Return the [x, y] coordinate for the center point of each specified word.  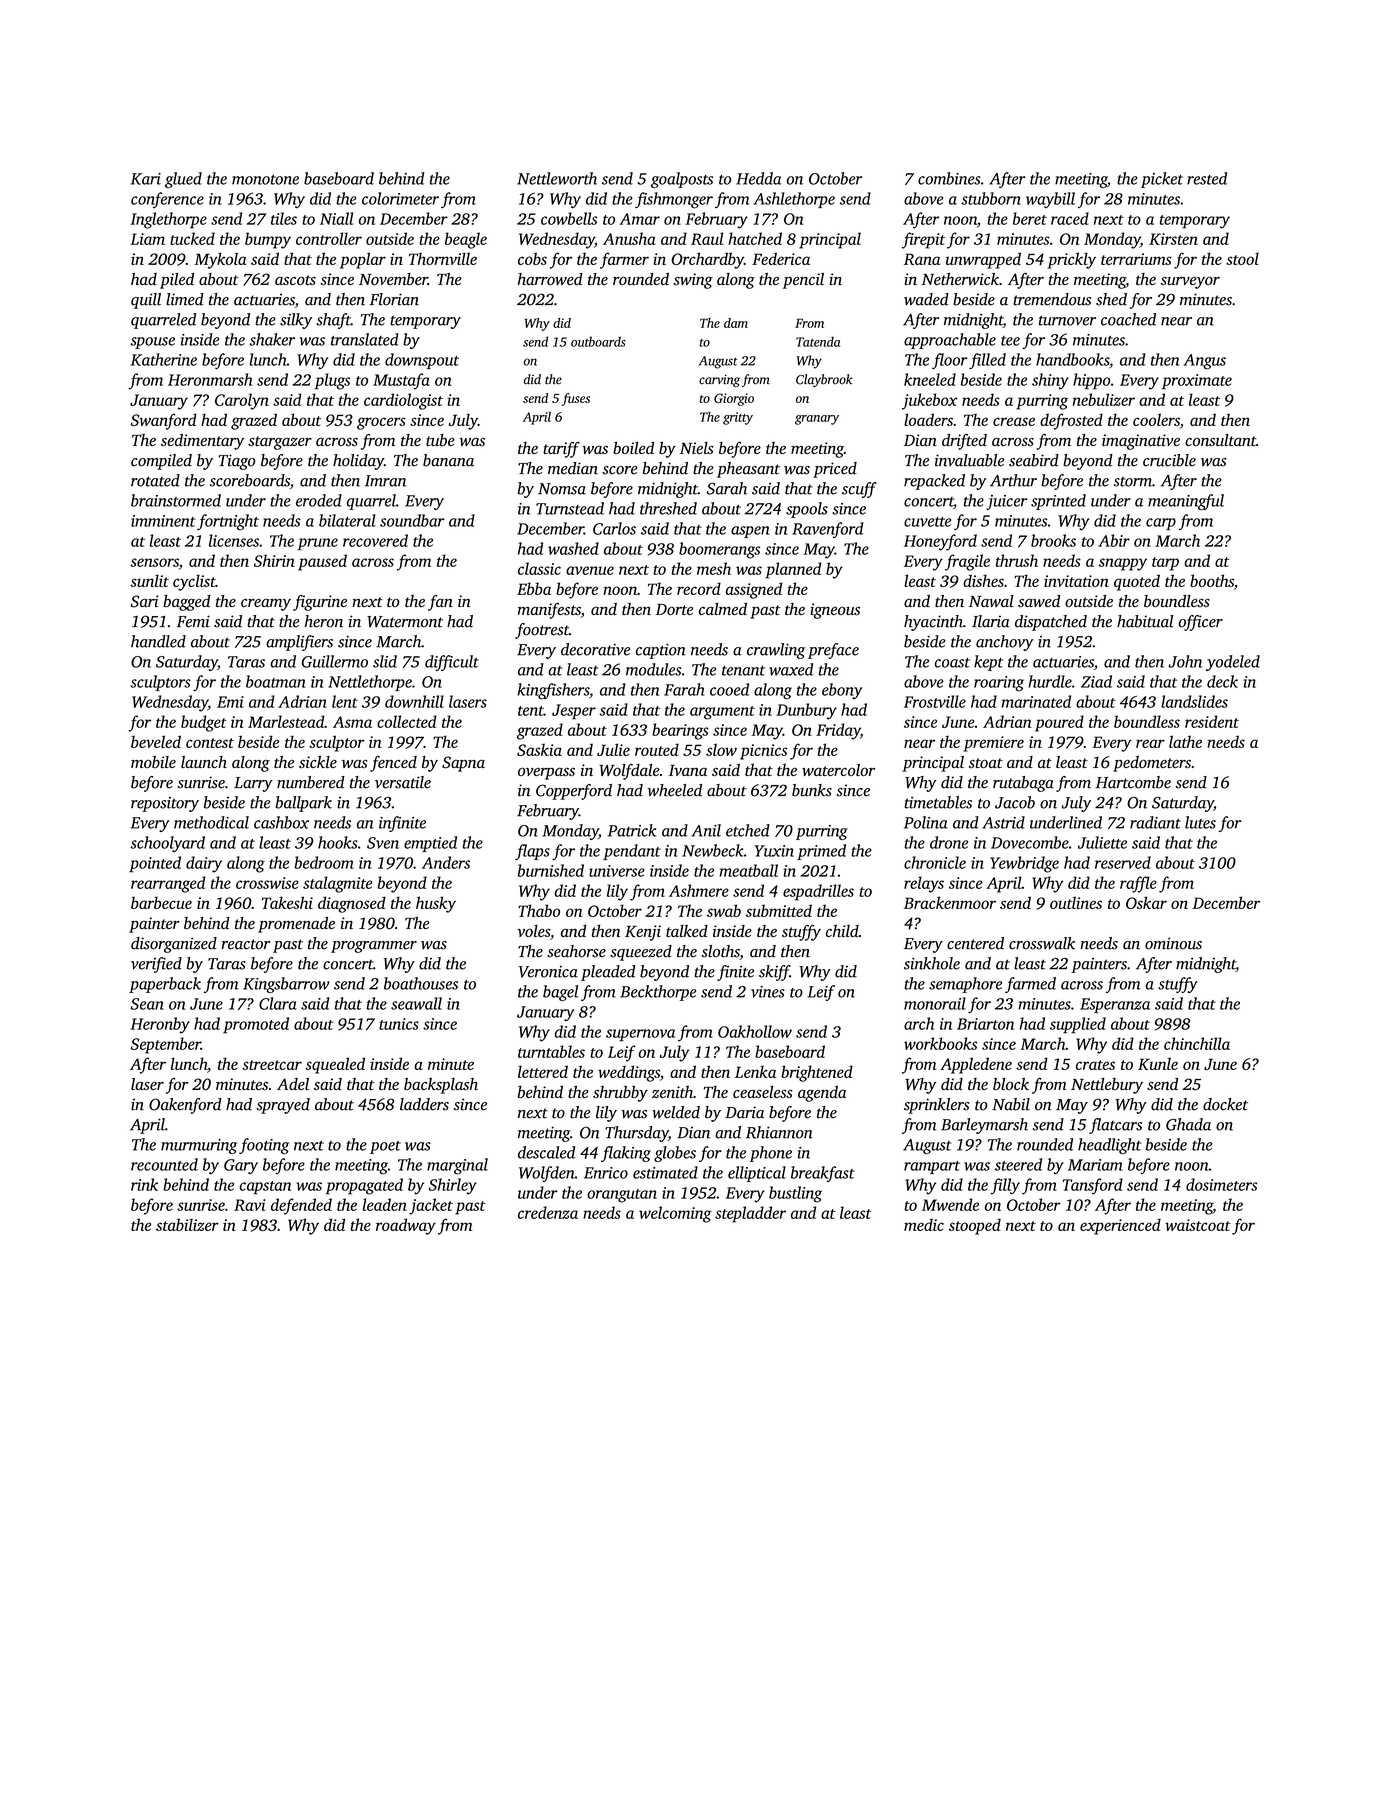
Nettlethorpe [370, 683]
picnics [763, 752]
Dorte [674, 609]
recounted [164, 1164]
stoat [986, 763]
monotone [265, 180]
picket [1162, 180]
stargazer [280, 443]
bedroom [324, 862]
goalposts [682, 180]
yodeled [1233, 663]
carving [719, 381]
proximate [1197, 382]
